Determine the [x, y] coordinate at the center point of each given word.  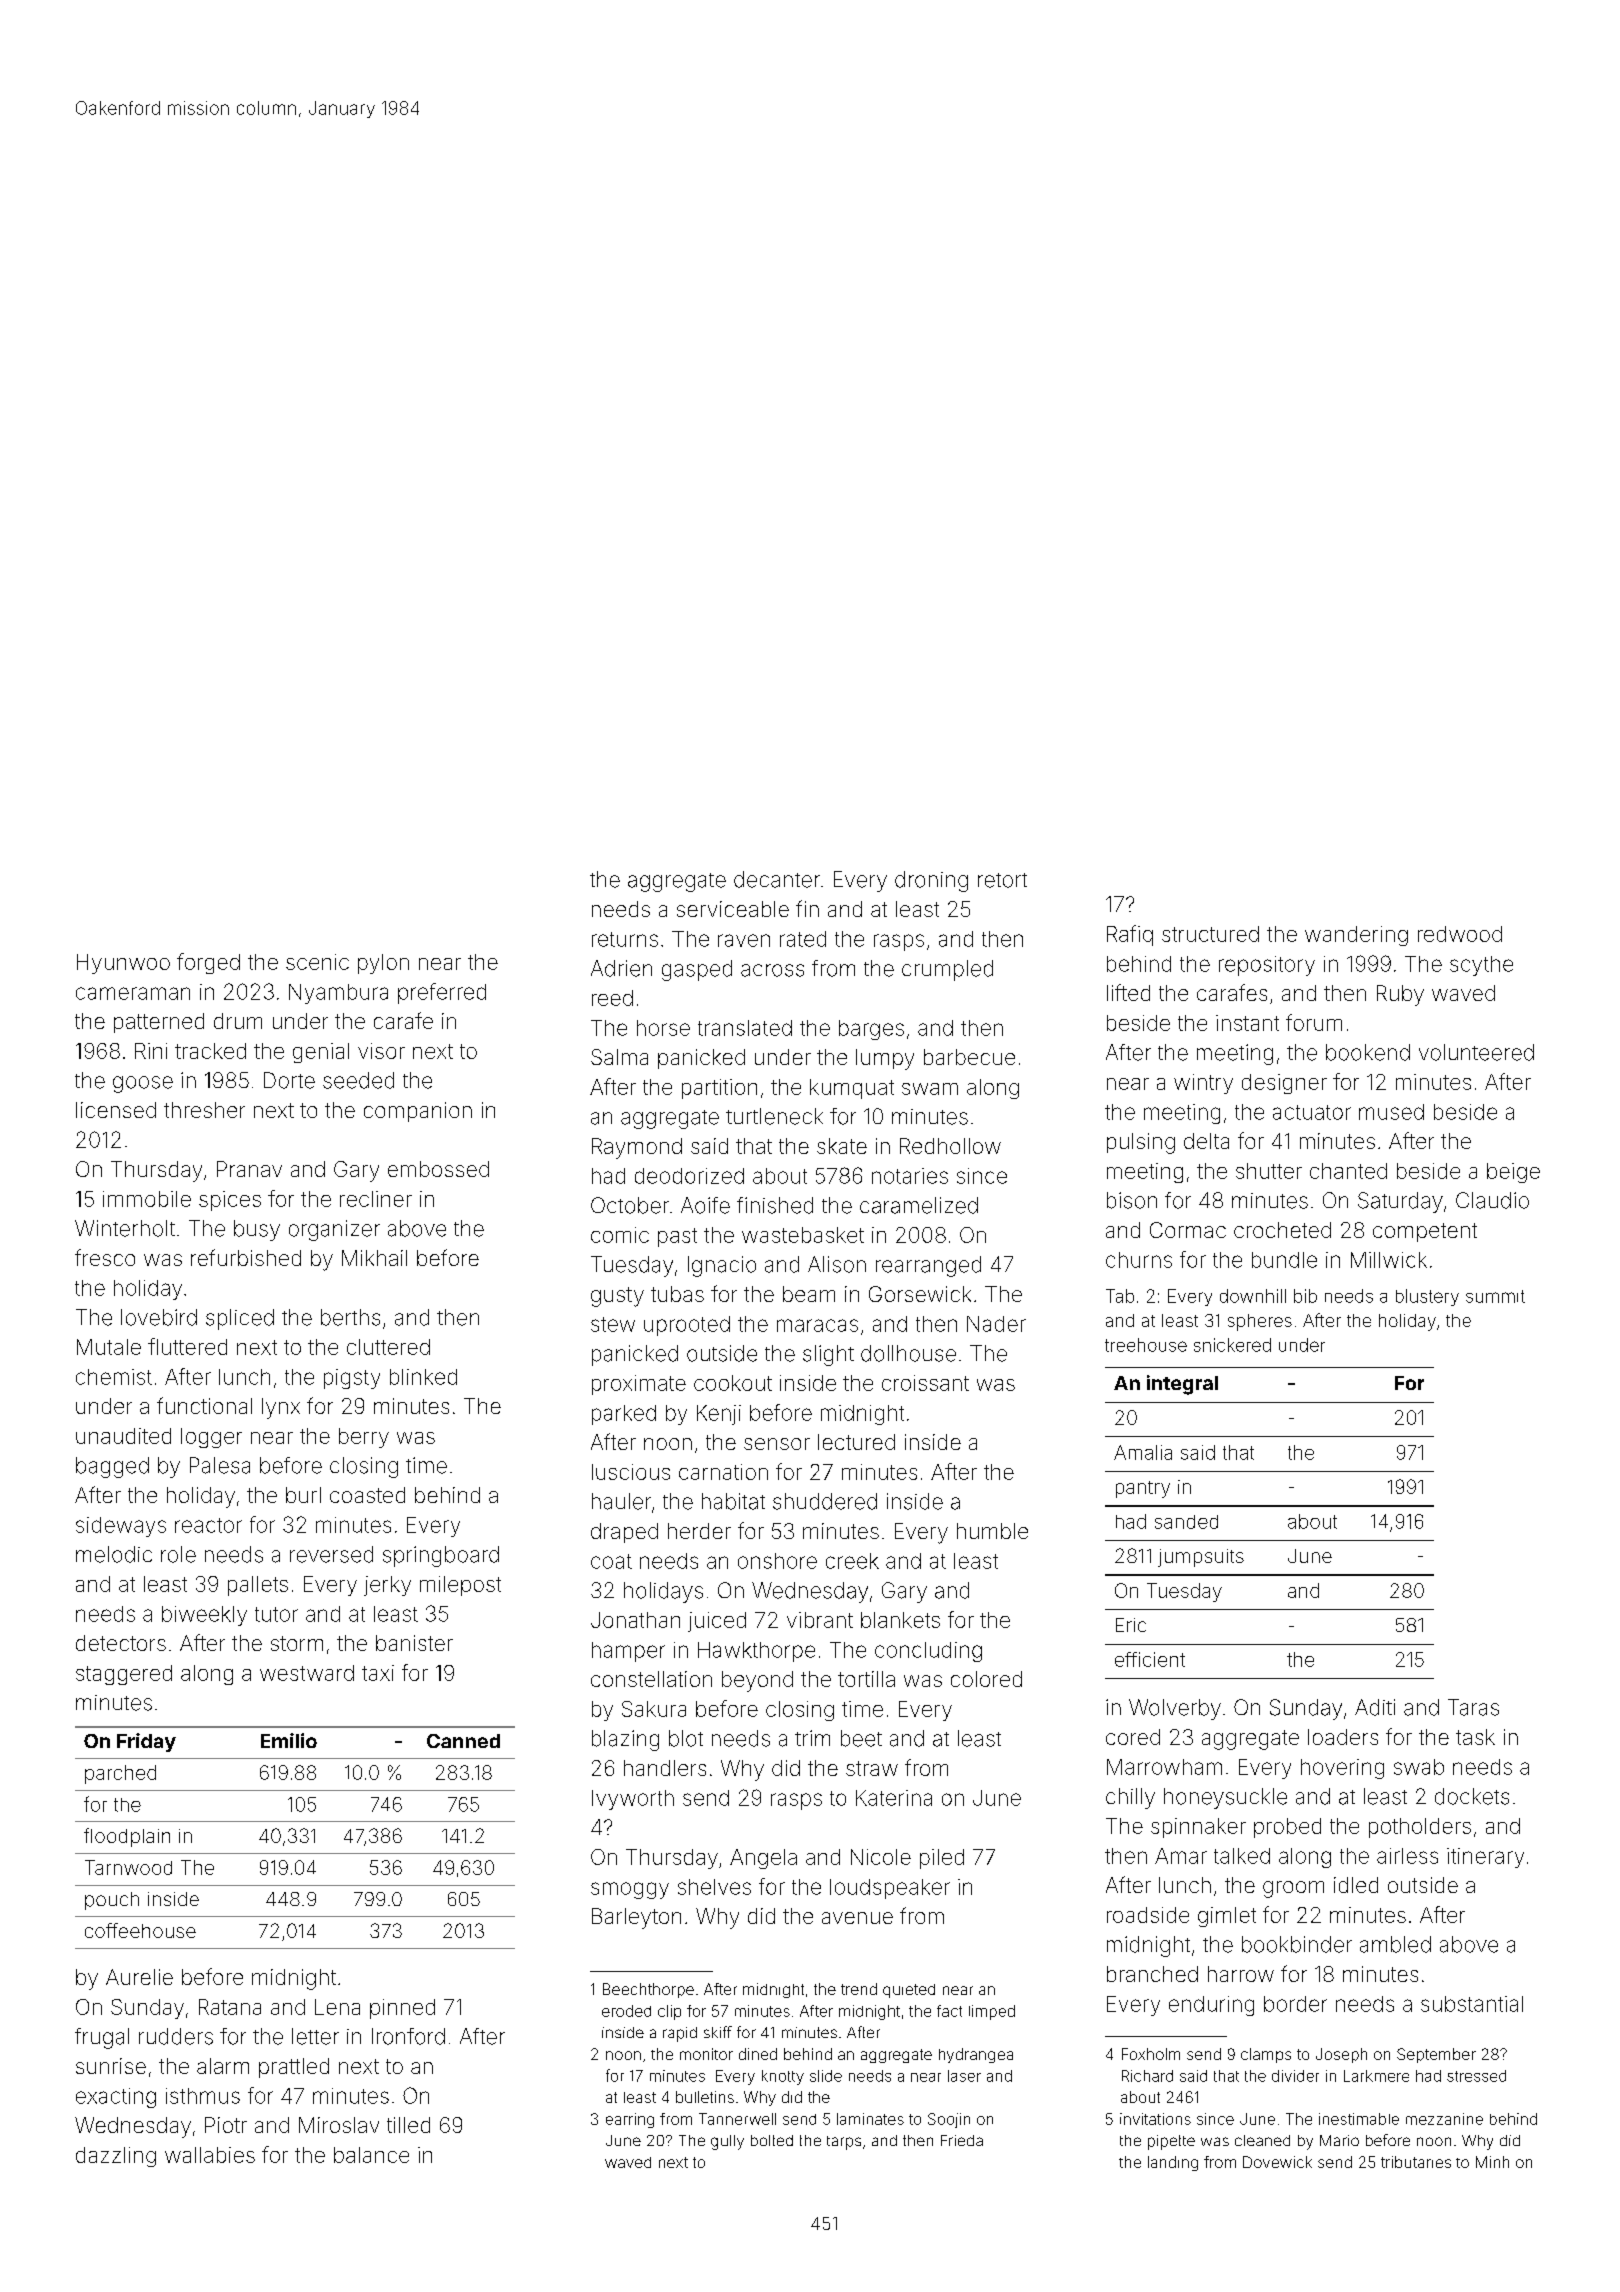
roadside [1148, 1915]
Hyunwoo [123, 964]
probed [1287, 1828]
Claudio [1492, 1200]
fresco [105, 1257]
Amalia [1143, 1452]
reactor [208, 1525]
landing [1173, 2163]
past [677, 1237]
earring [630, 2120]
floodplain [127, 1837]
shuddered [825, 1501]
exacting [116, 2098]
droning [931, 881]
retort [1002, 880]
